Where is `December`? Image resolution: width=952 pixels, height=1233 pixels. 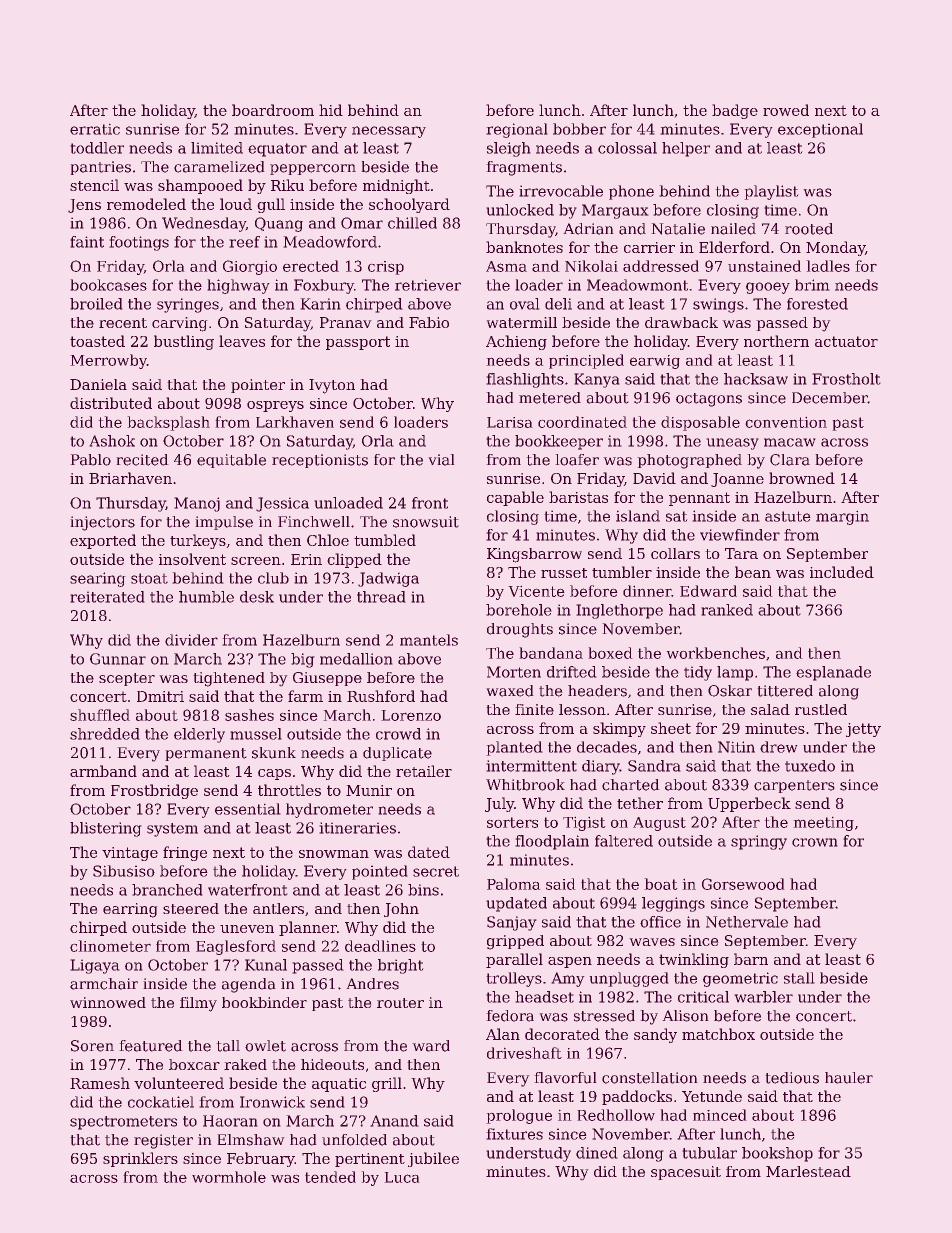
December is located at coordinates (830, 398).
